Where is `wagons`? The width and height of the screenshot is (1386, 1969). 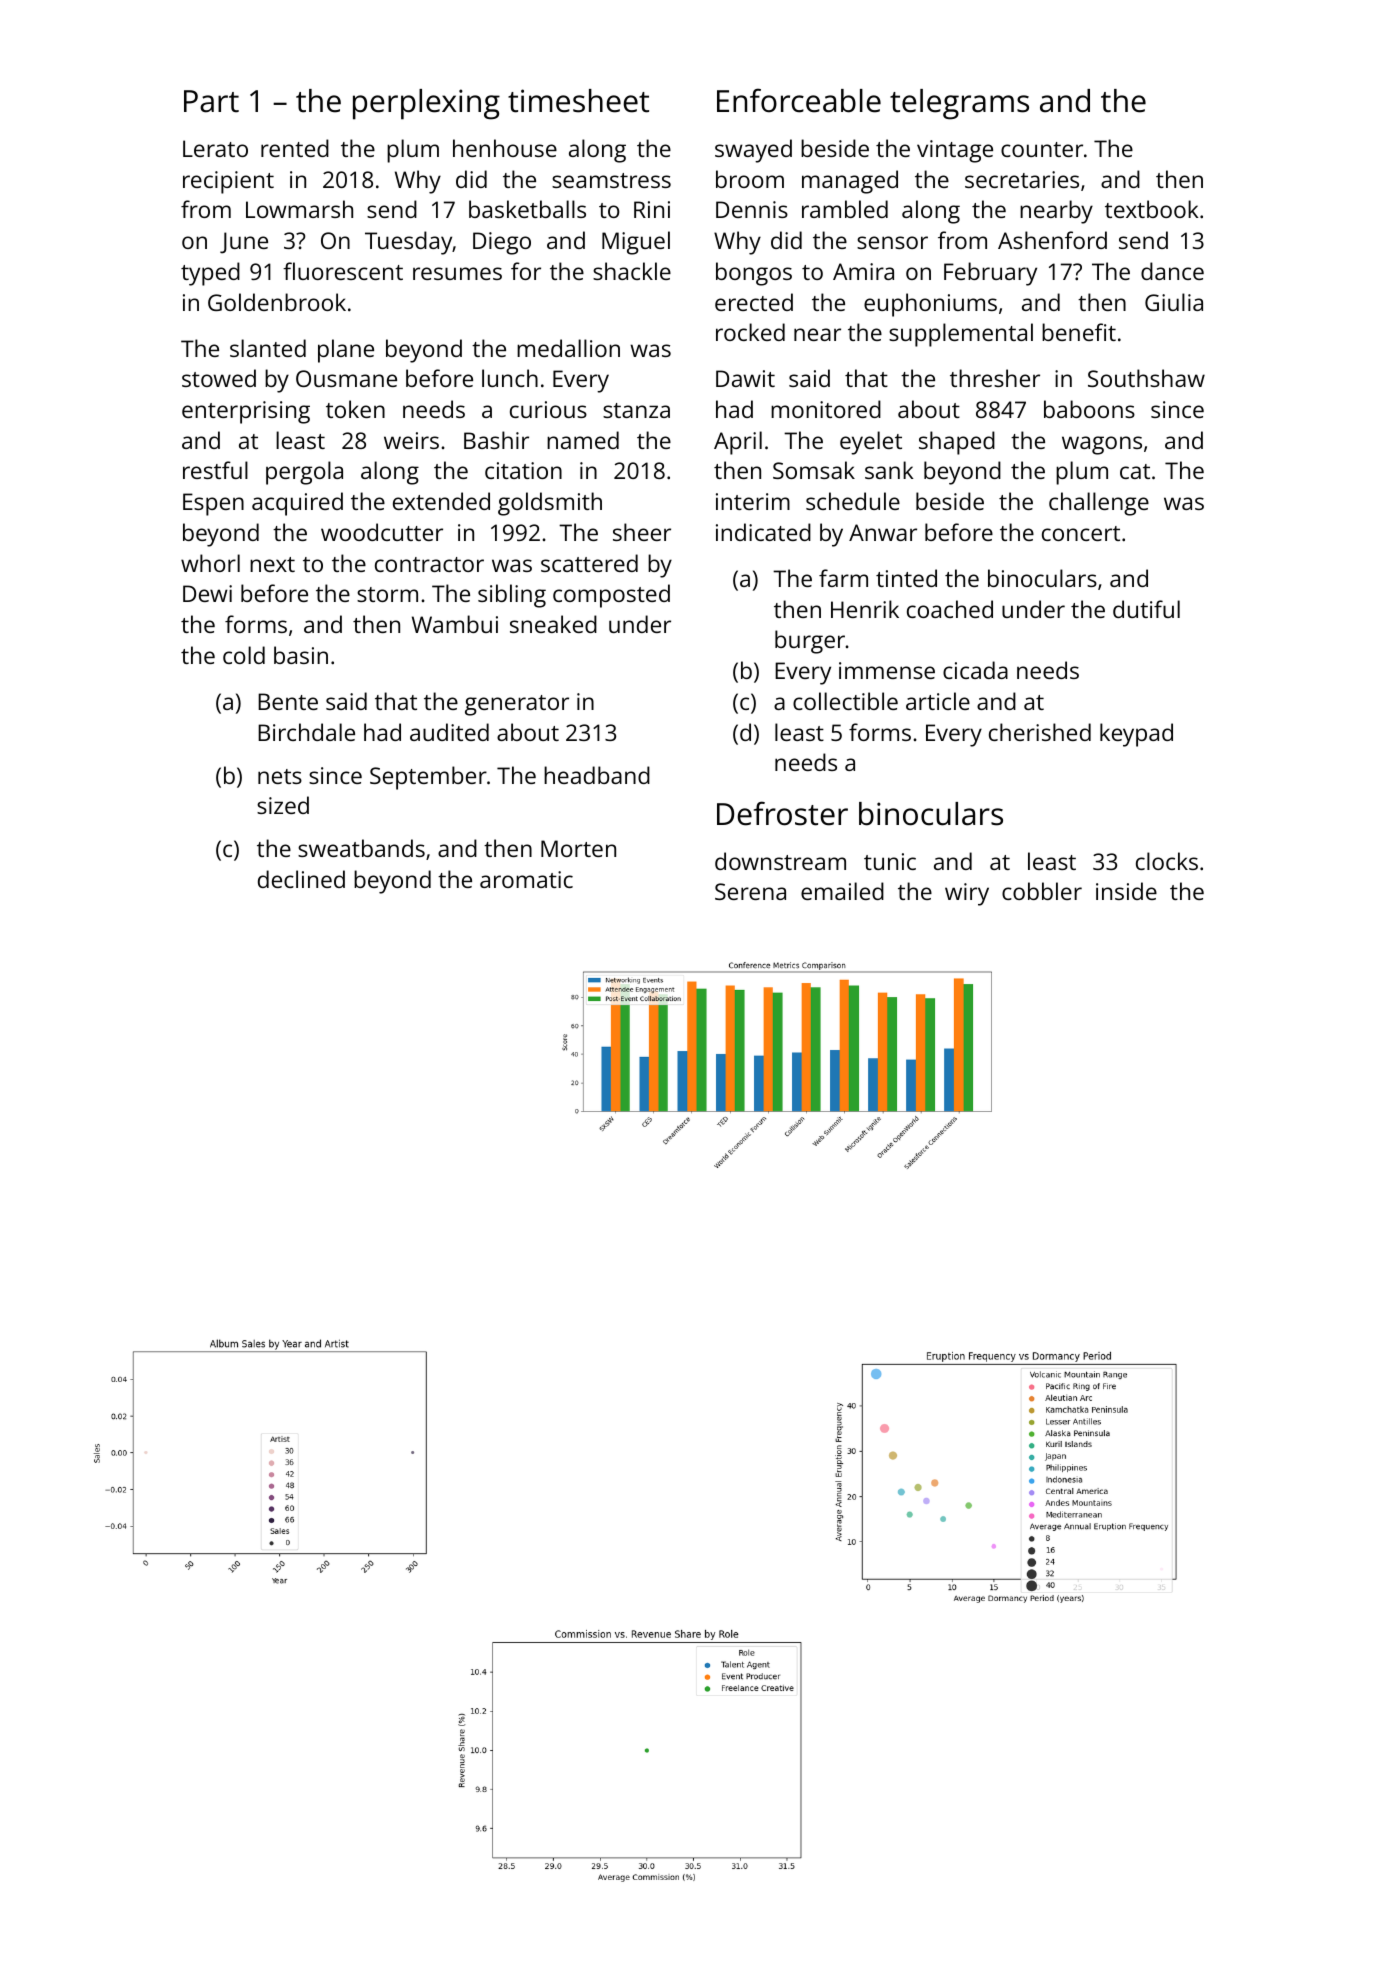
wagons is located at coordinates (1102, 445).
